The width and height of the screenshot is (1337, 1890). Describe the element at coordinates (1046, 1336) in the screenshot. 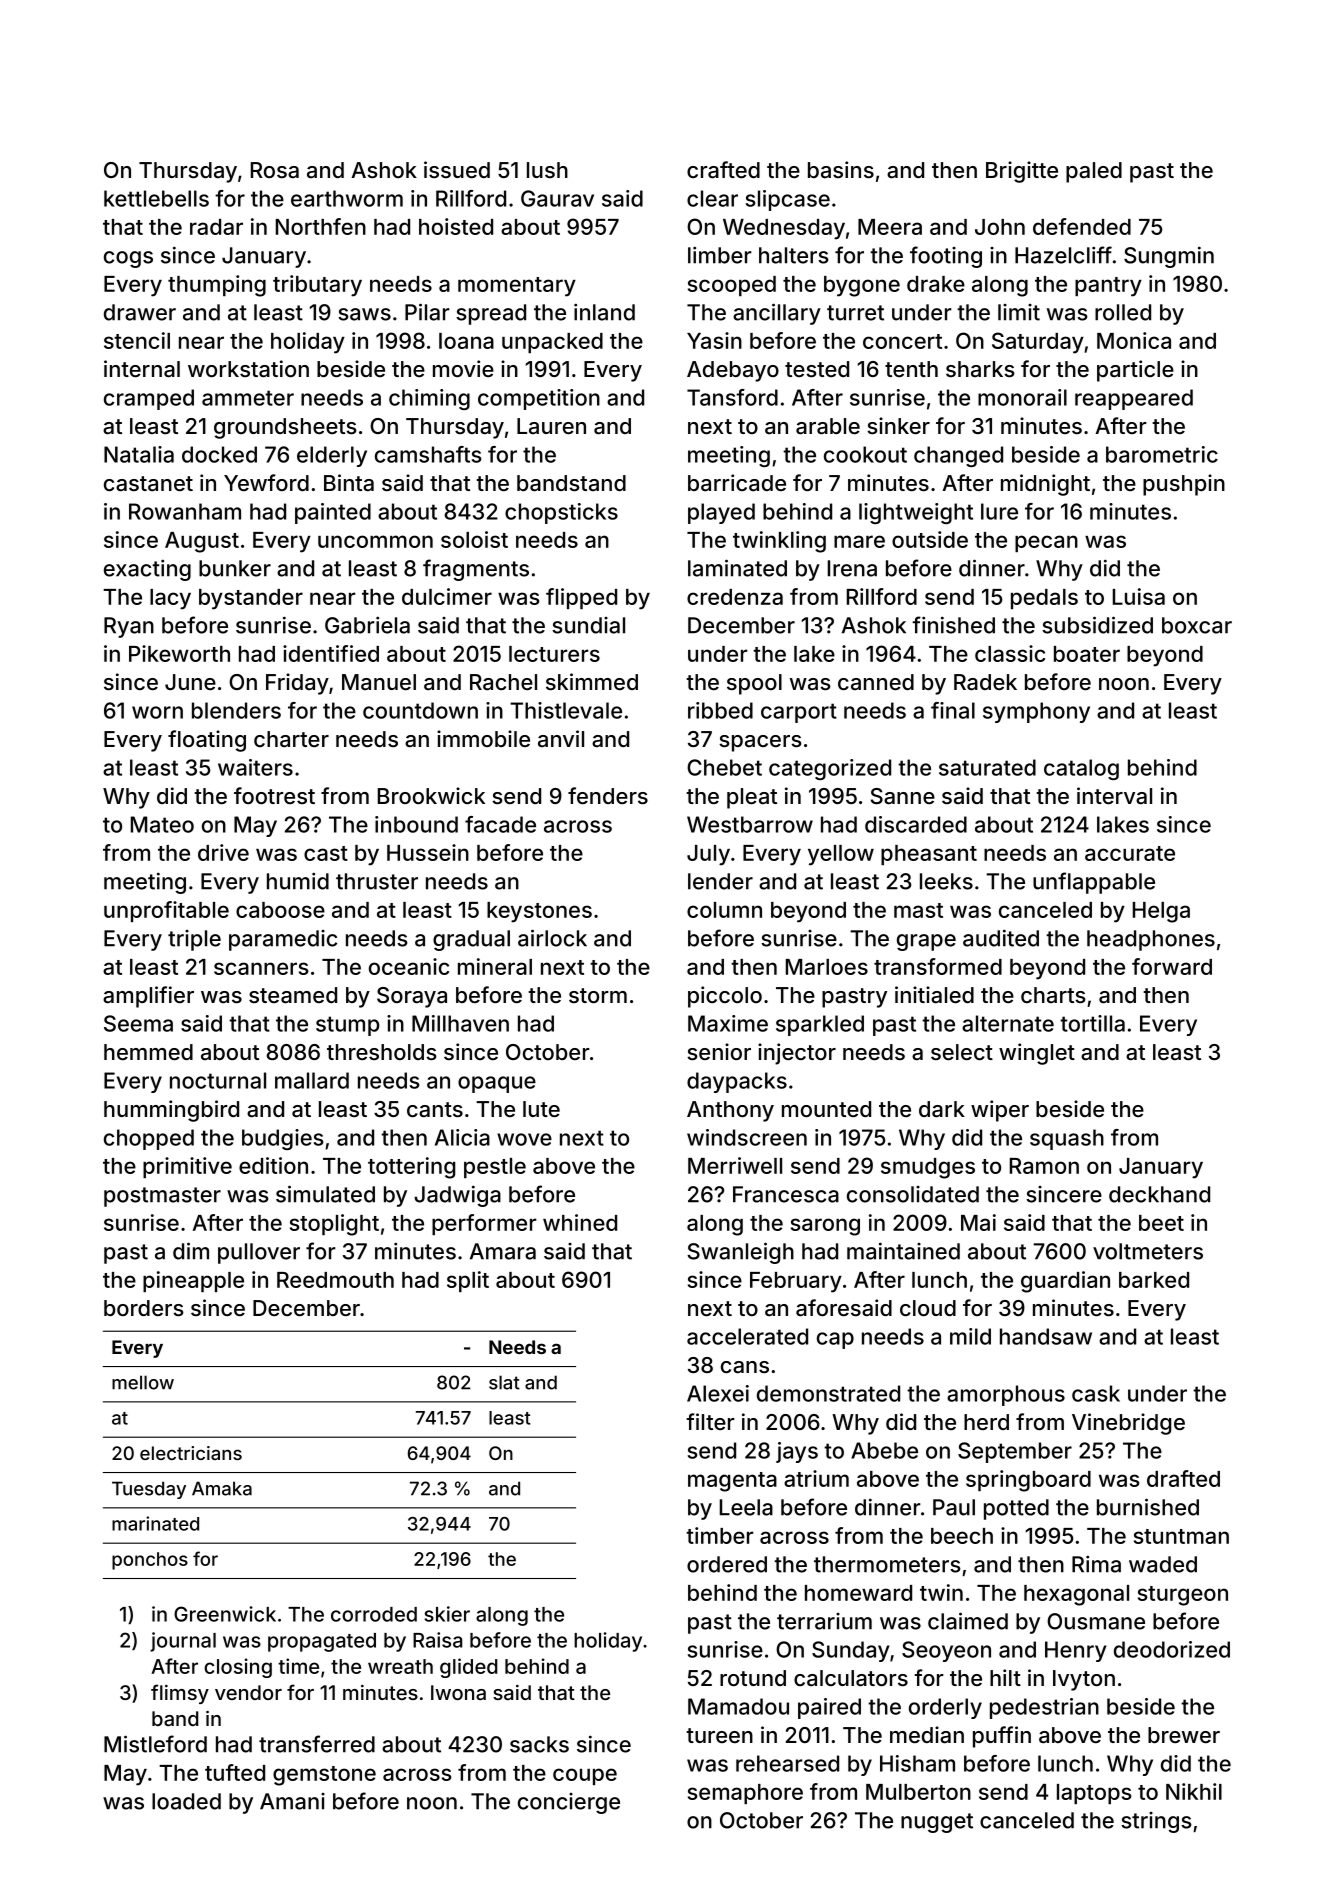

I see `handsaw` at that location.
